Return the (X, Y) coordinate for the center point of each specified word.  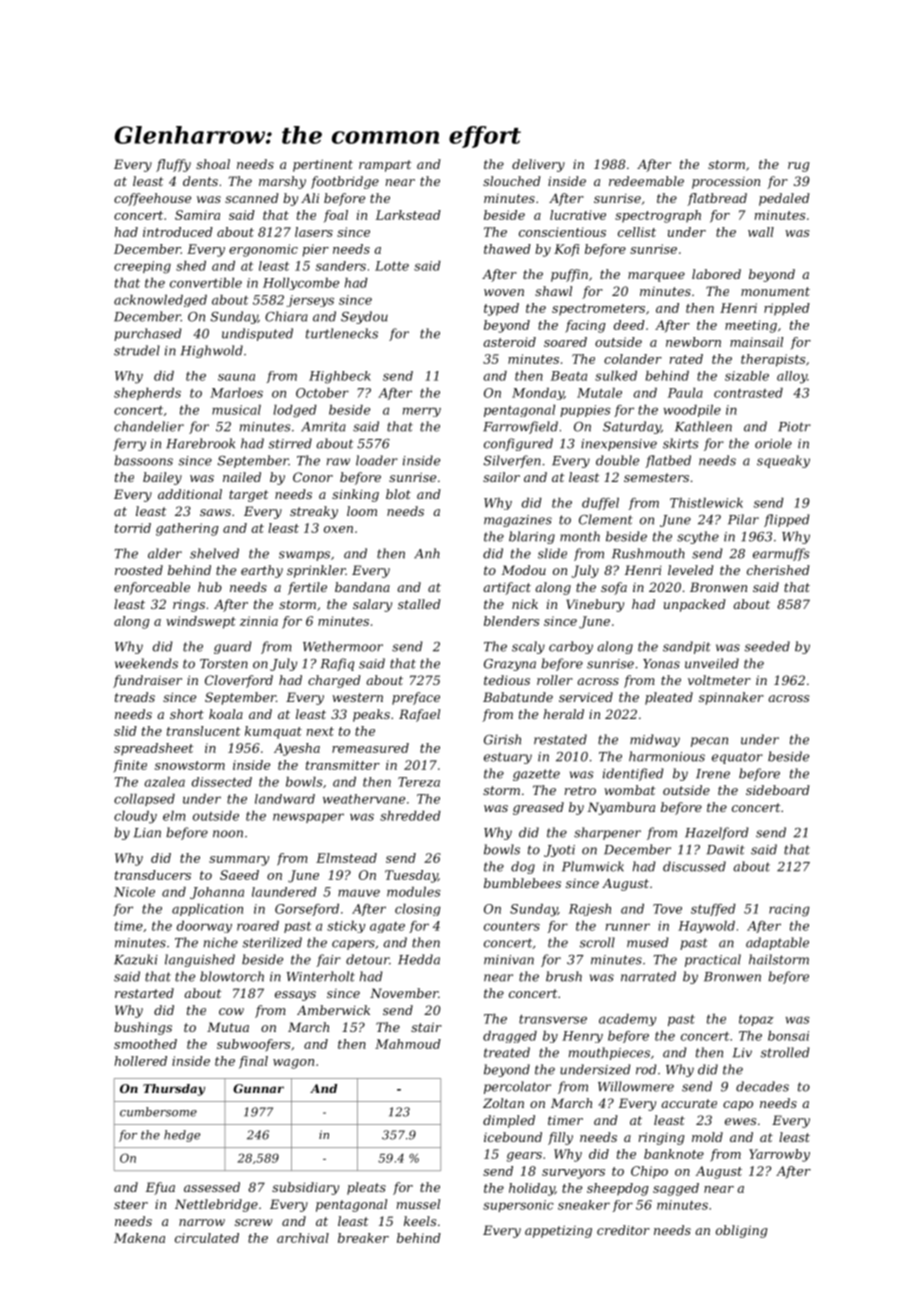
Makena (139, 1238)
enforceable (152, 588)
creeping (142, 267)
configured (518, 444)
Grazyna (510, 665)
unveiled (712, 663)
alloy (792, 377)
